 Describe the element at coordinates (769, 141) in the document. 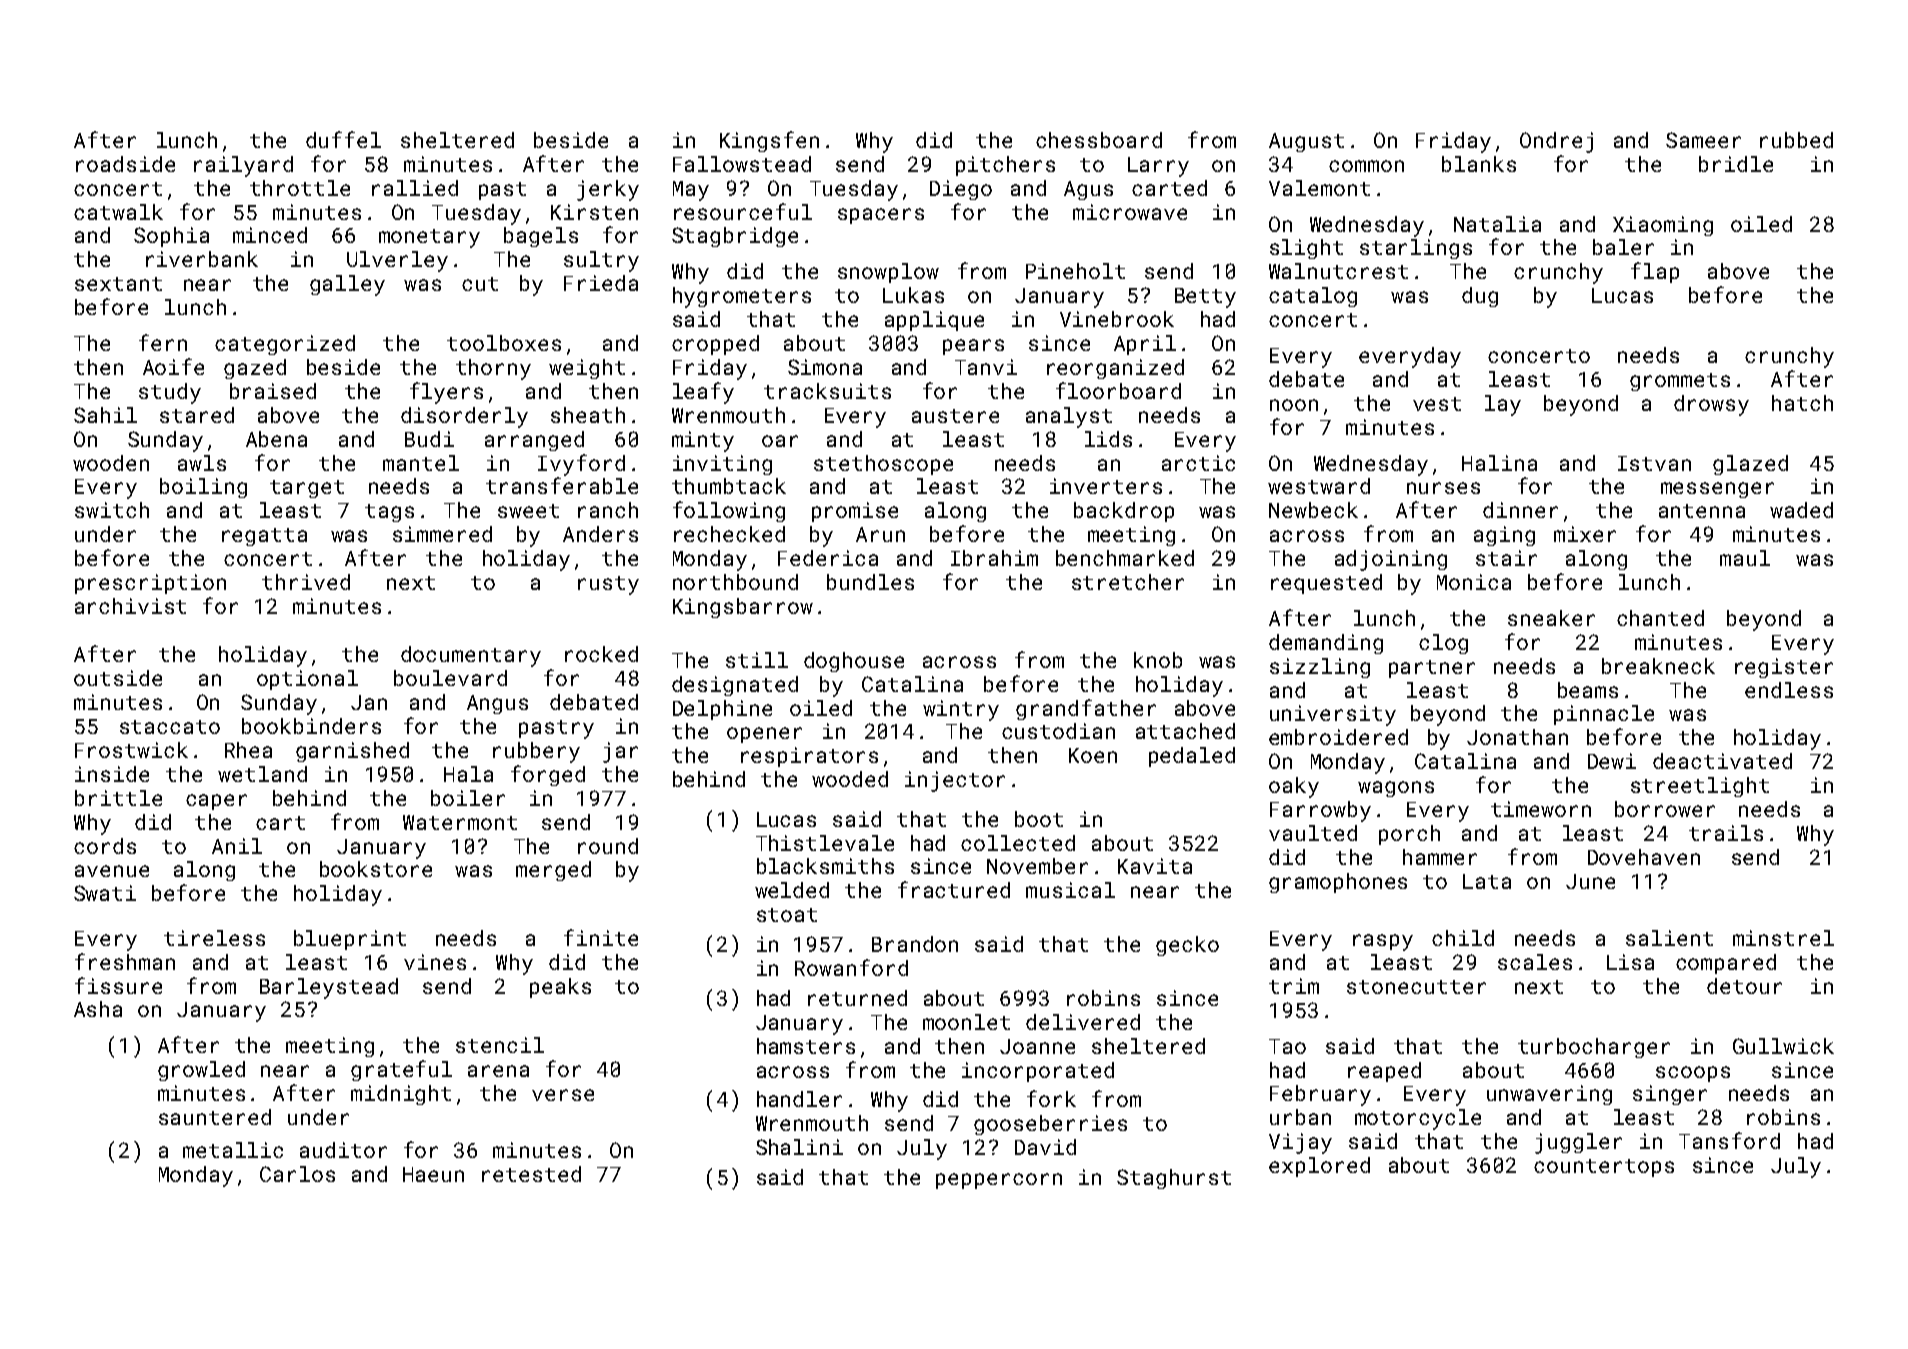

I see `Kingsfen` at that location.
